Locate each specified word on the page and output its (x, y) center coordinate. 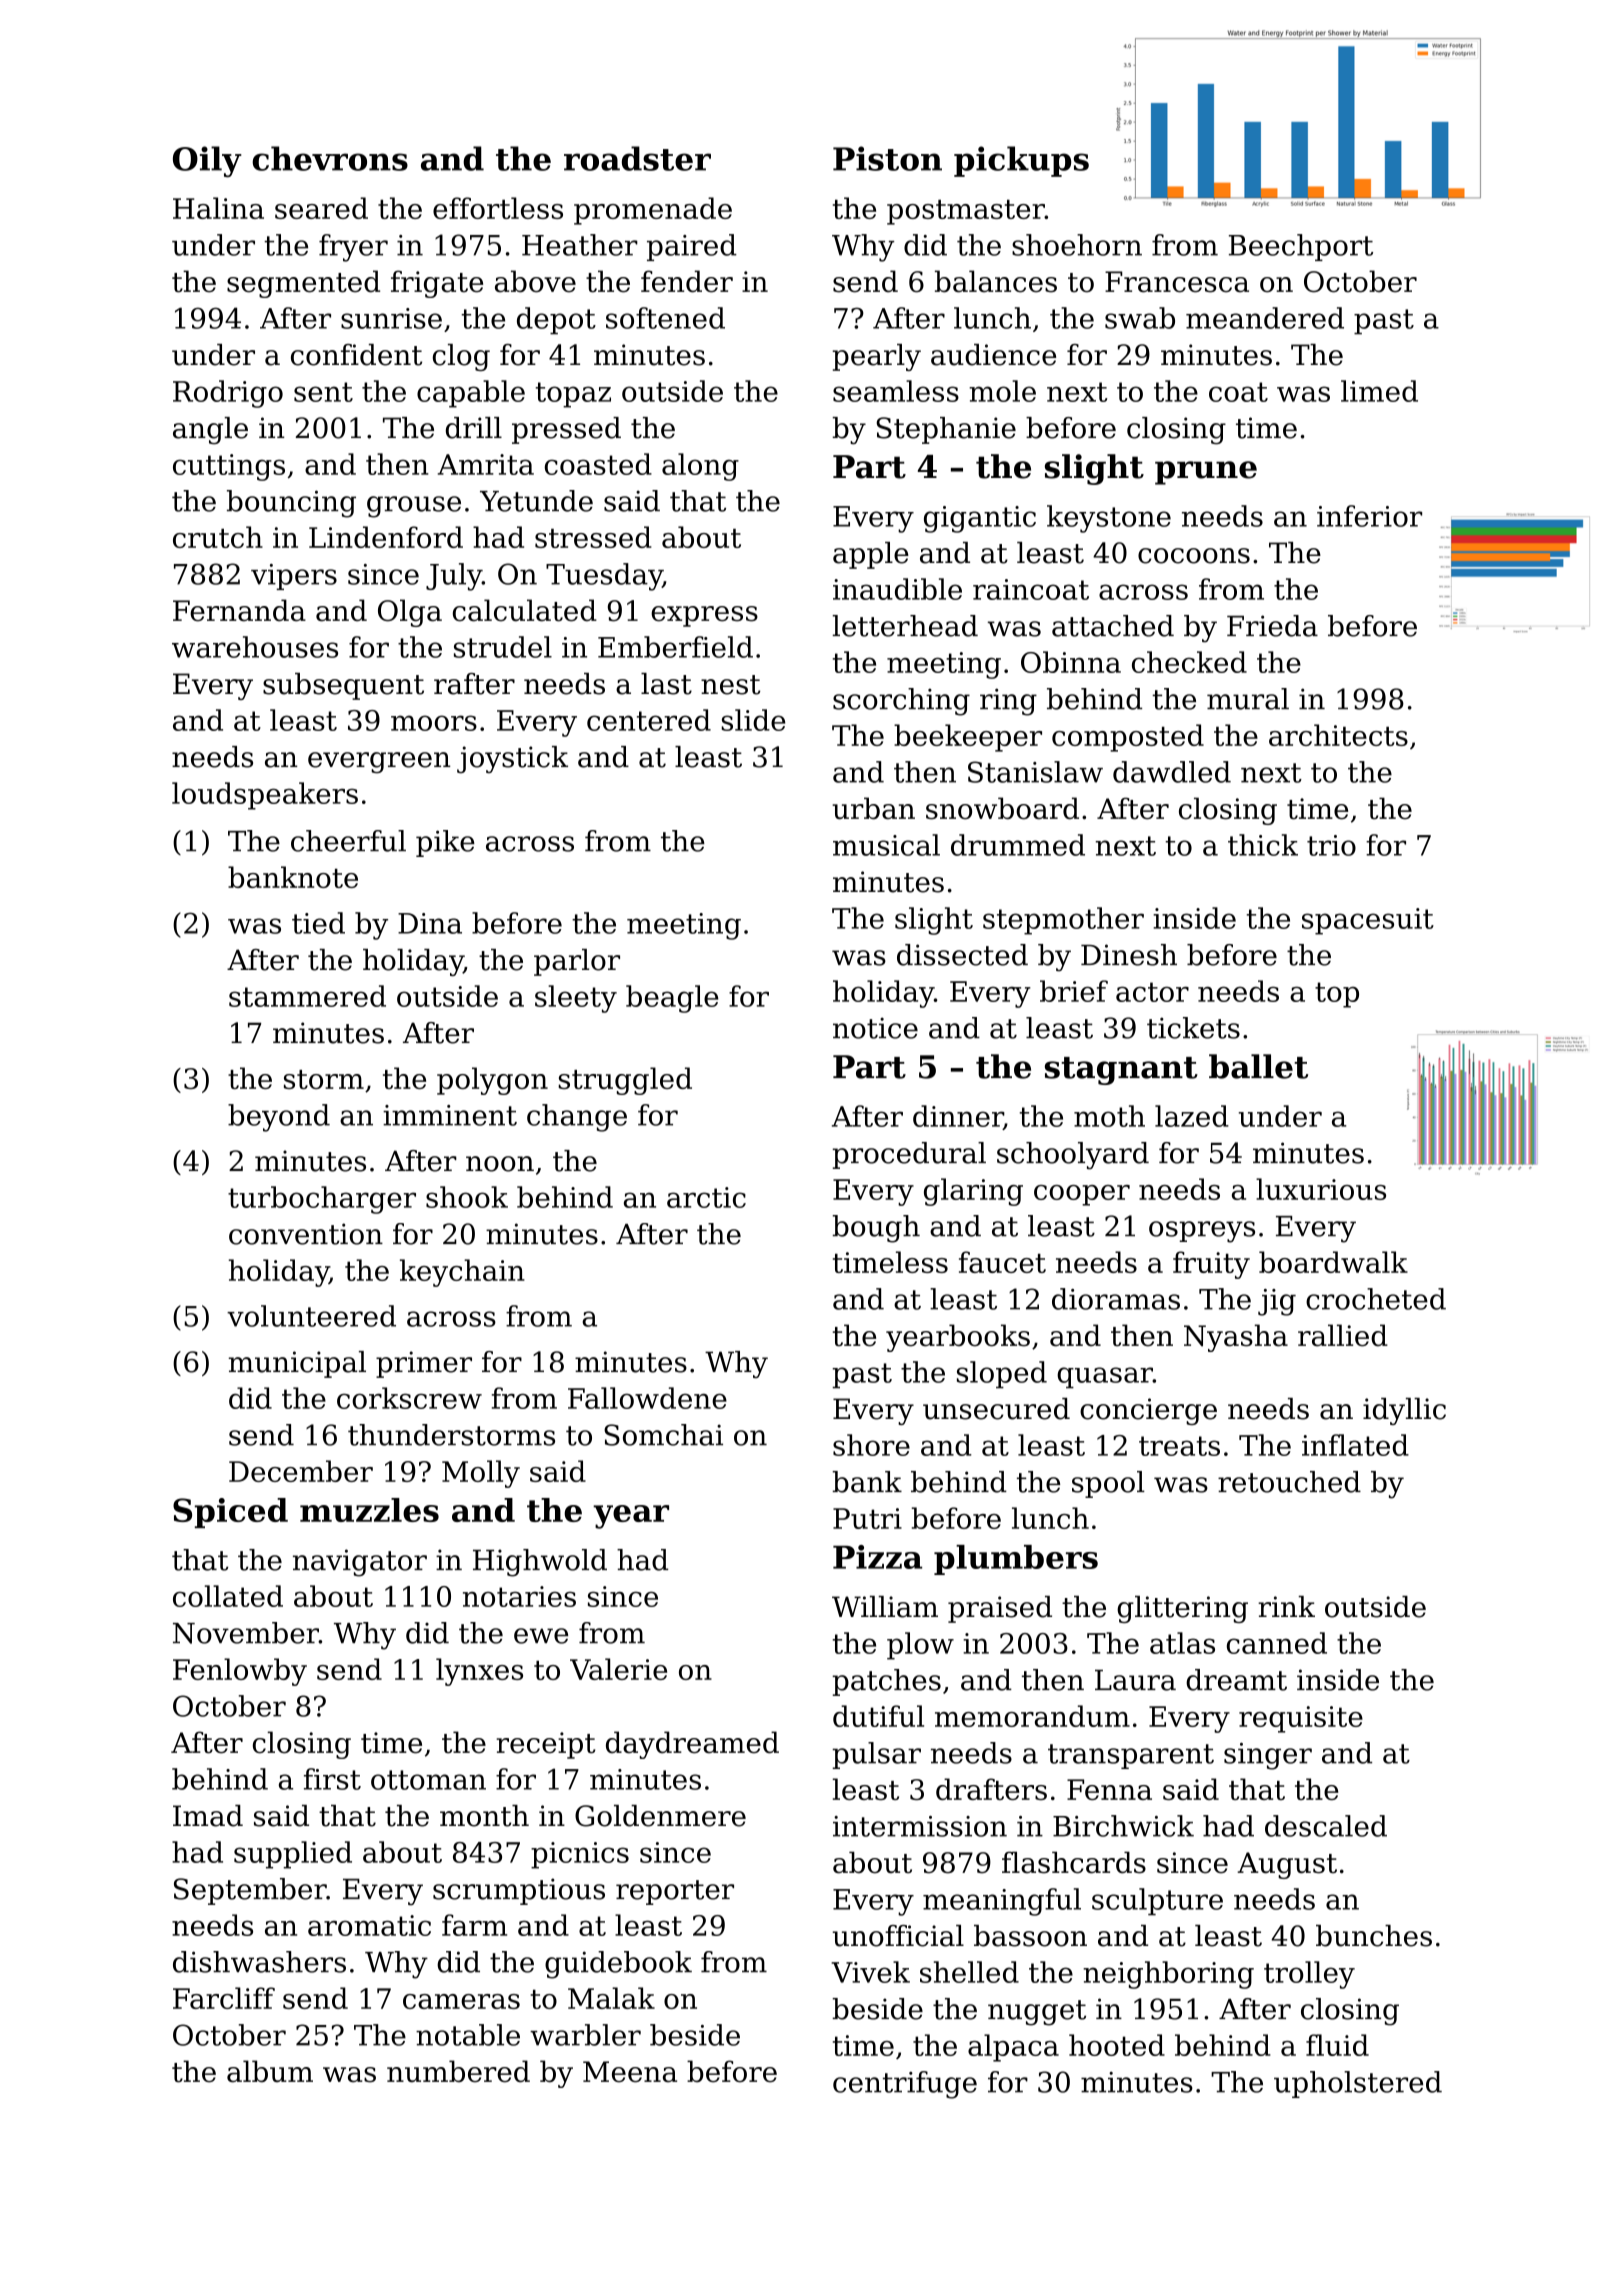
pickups (1021, 161)
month (484, 1816)
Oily (207, 161)
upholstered (1358, 2084)
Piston (887, 158)
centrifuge (905, 2085)
